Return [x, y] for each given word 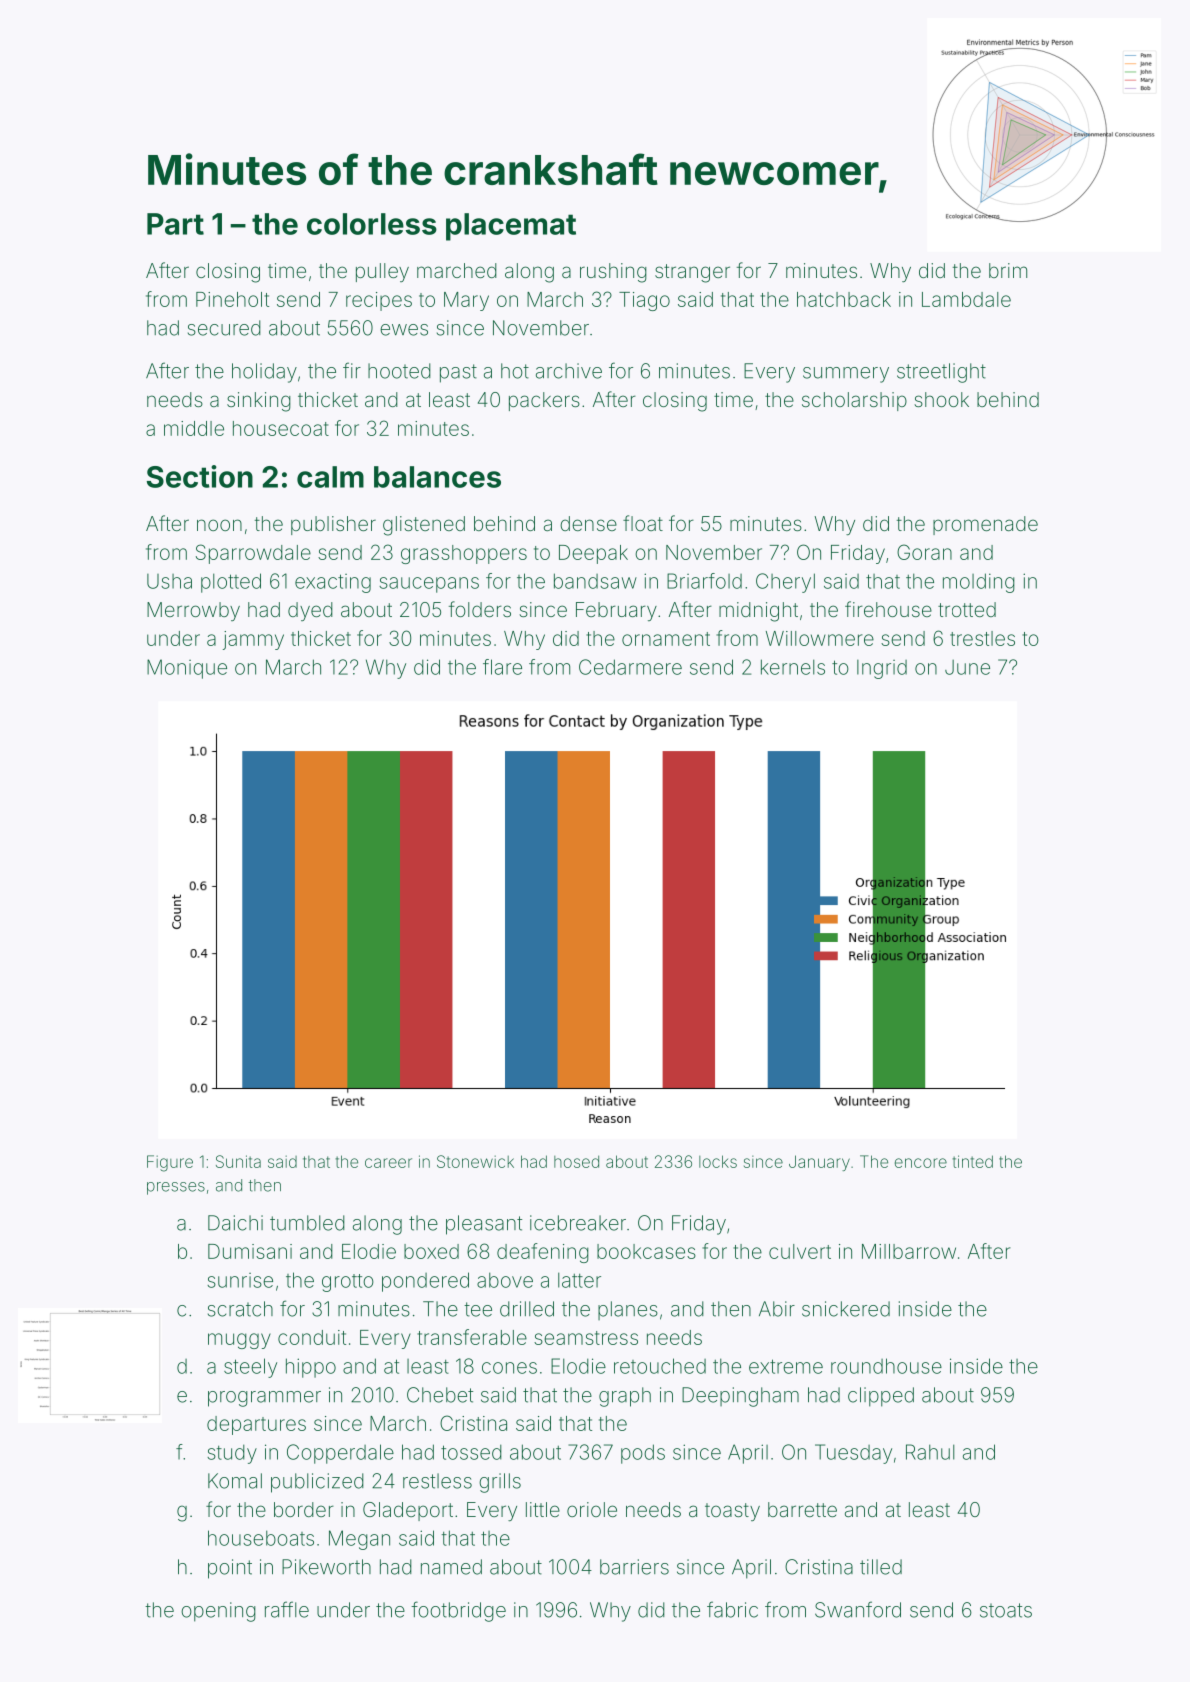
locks [718, 1161]
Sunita [238, 1161]
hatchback [844, 299]
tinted [972, 1161]
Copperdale [340, 1454]
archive [569, 371]
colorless [372, 224]
